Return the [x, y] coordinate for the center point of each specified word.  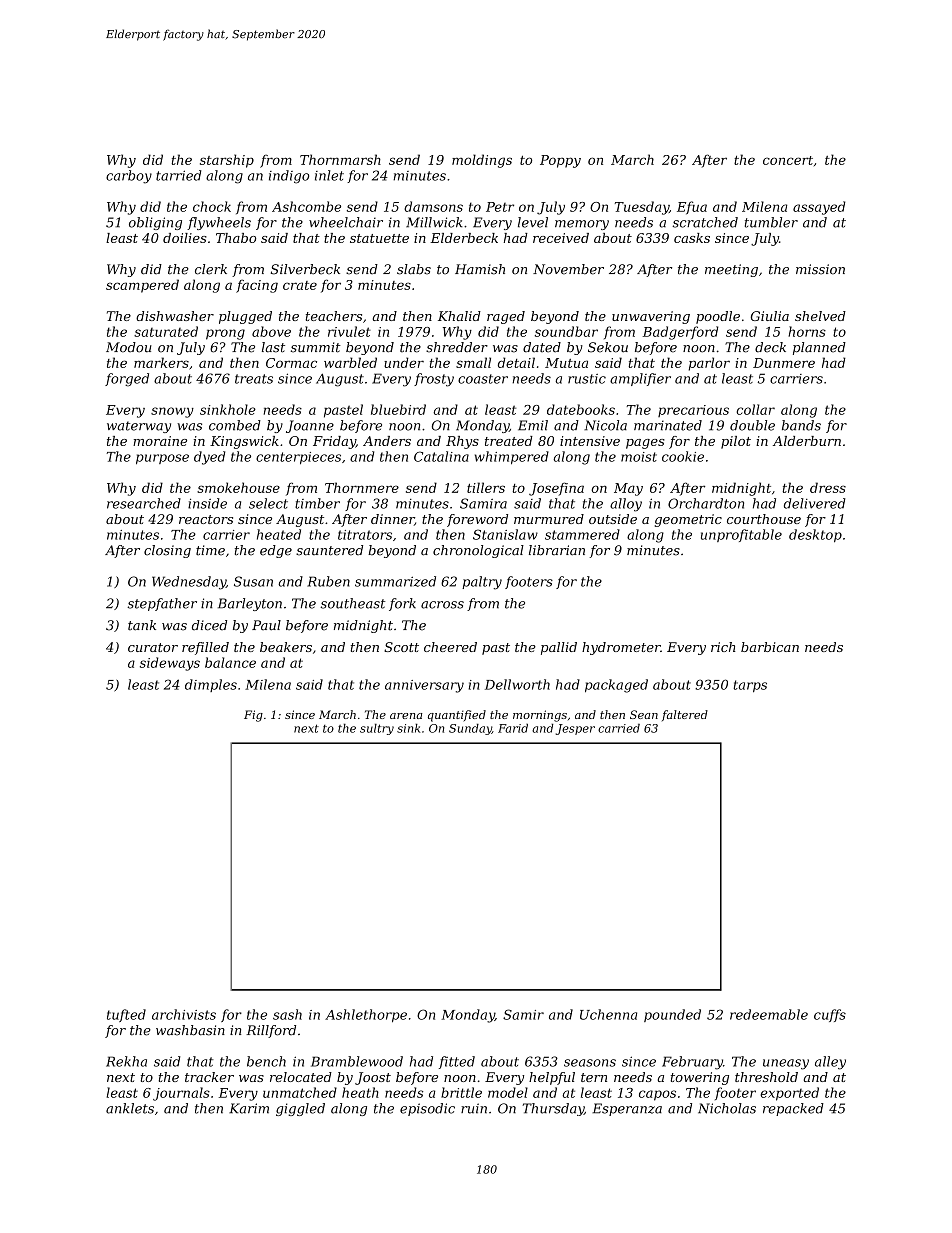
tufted [126, 1015]
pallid [559, 648]
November [568, 269]
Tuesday [642, 208]
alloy [626, 505]
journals [181, 1094]
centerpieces [298, 458]
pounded [672, 1015]
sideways [170, 664]
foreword [477, 520]
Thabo [236, 238]
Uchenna [608, 1014]
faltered [685, 715]
